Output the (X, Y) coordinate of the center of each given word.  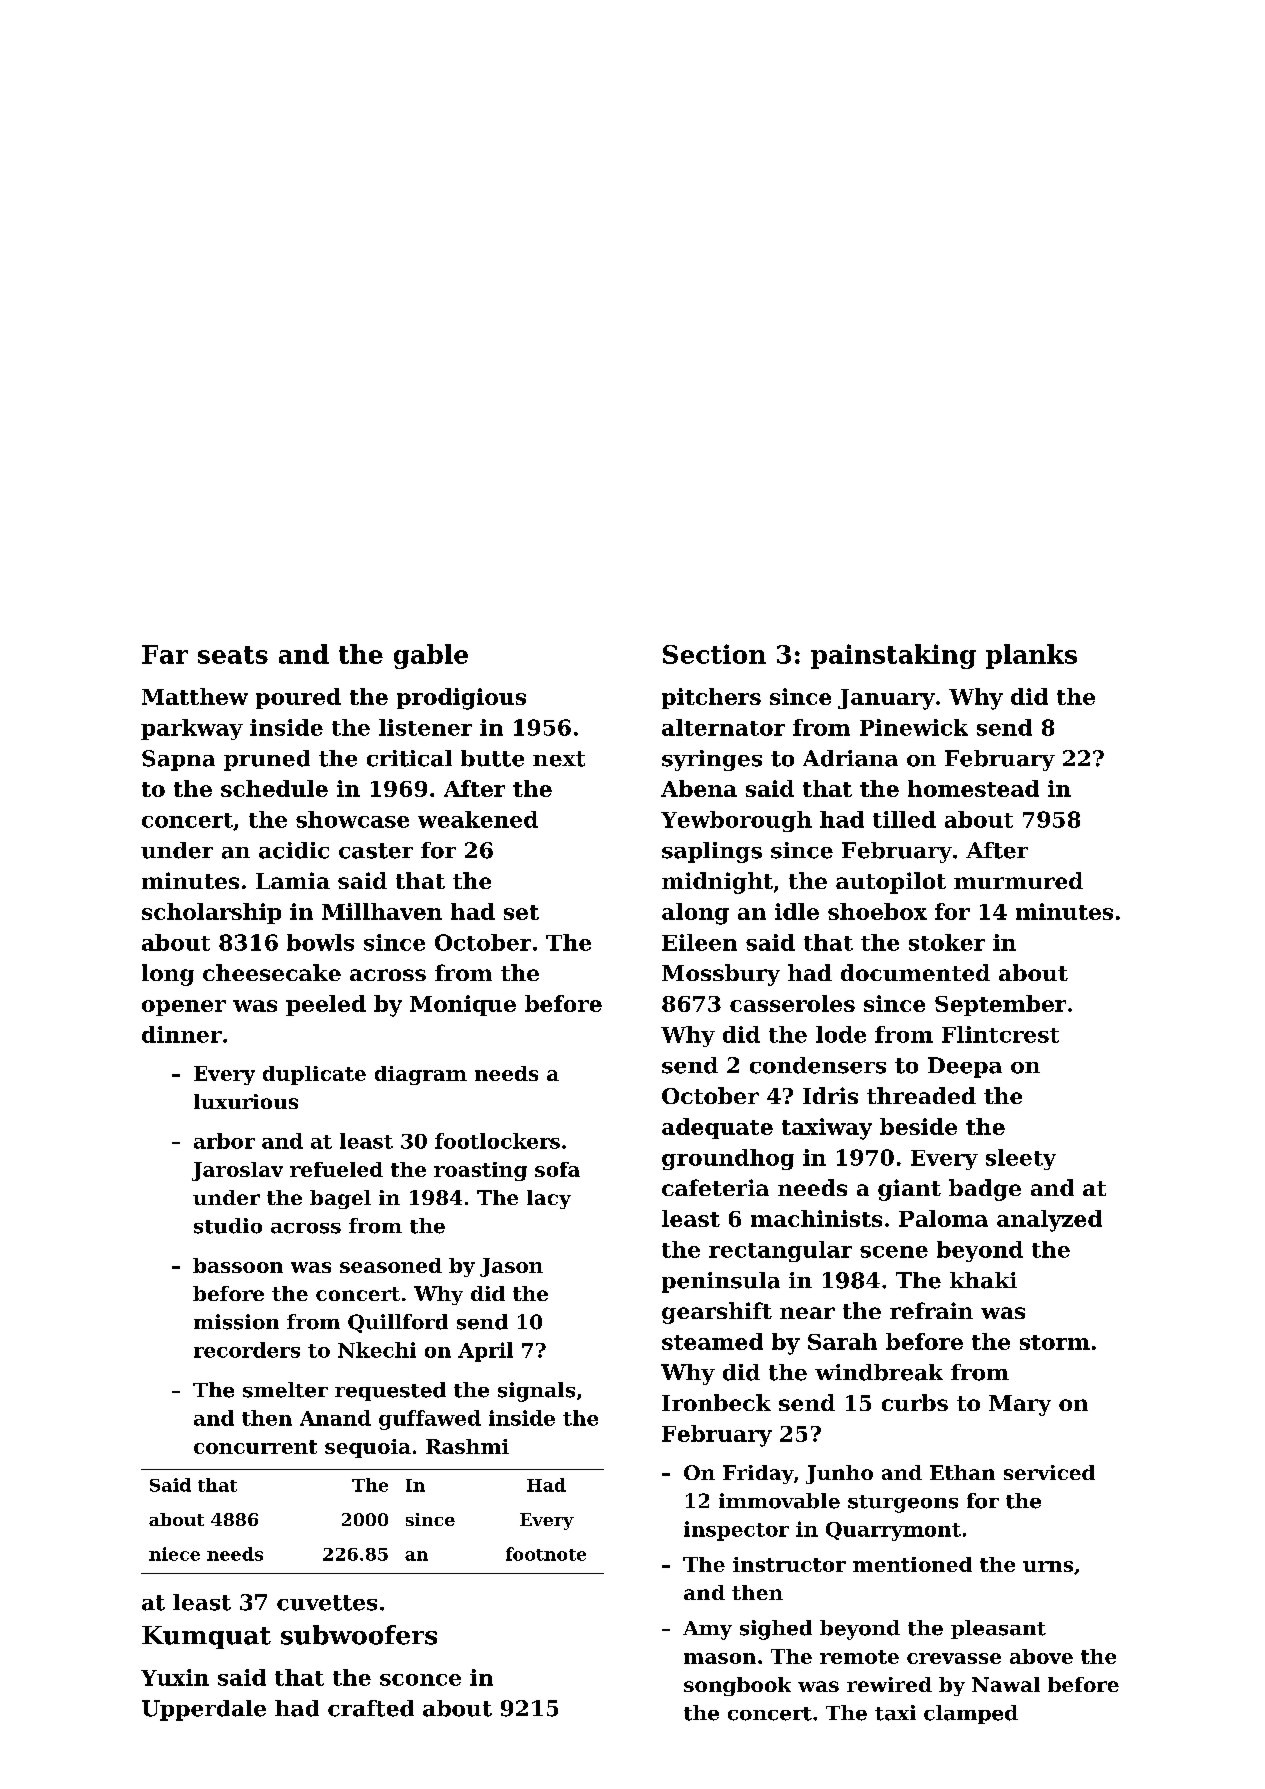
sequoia (368, 1448)
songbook (737, 1686)
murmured (1018, 880)
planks (1031, 656)
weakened (478, 819)
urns (1048, 1566)
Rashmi (467, 1446)
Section (714, 654)
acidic (294, 850)
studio (228, 1226)
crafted (371, 1708)
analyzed (1049, 1221)
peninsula (721, 1282)
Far (165, 654)
